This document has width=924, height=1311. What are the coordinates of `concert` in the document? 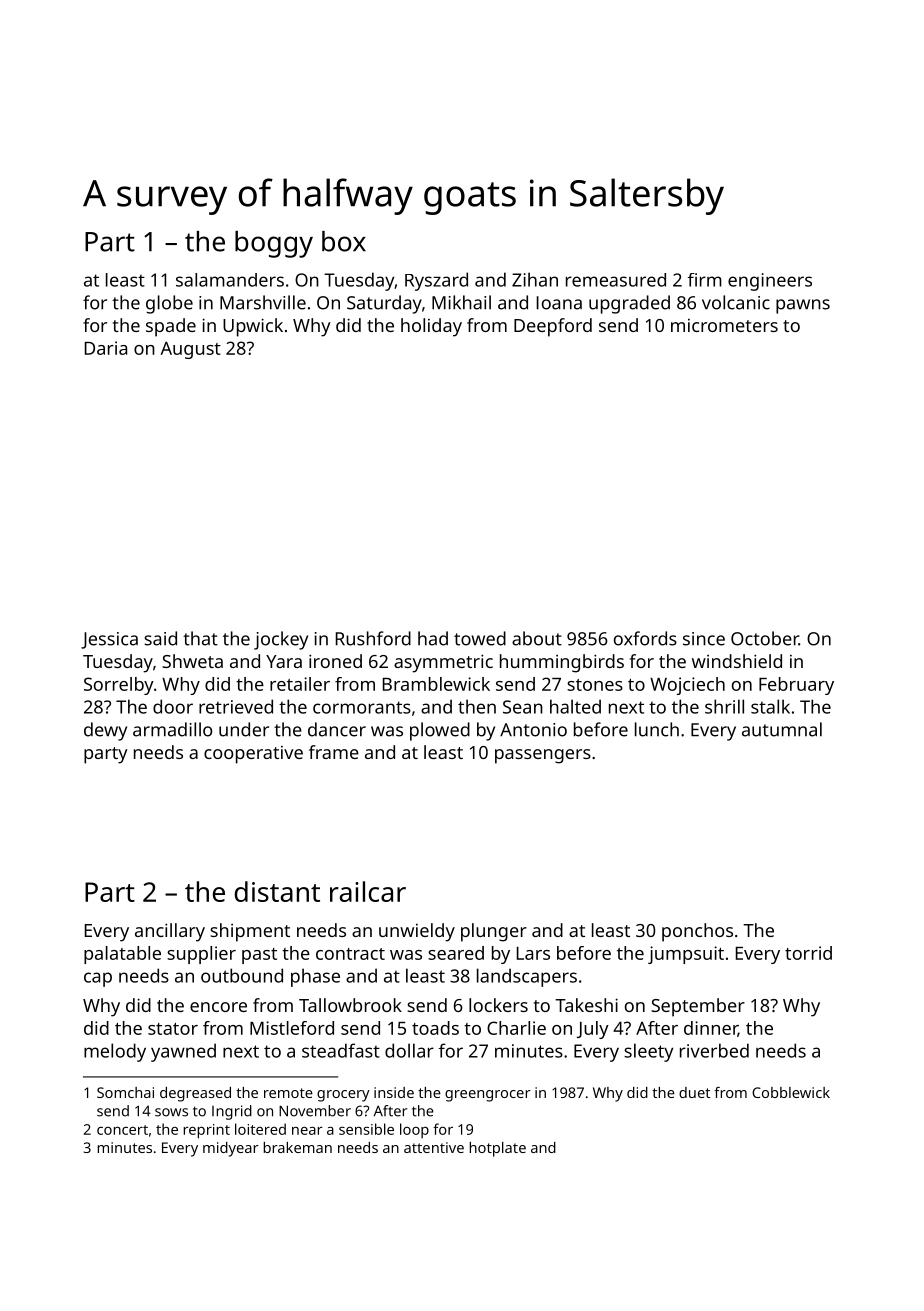 It's located at (122, 1130).
